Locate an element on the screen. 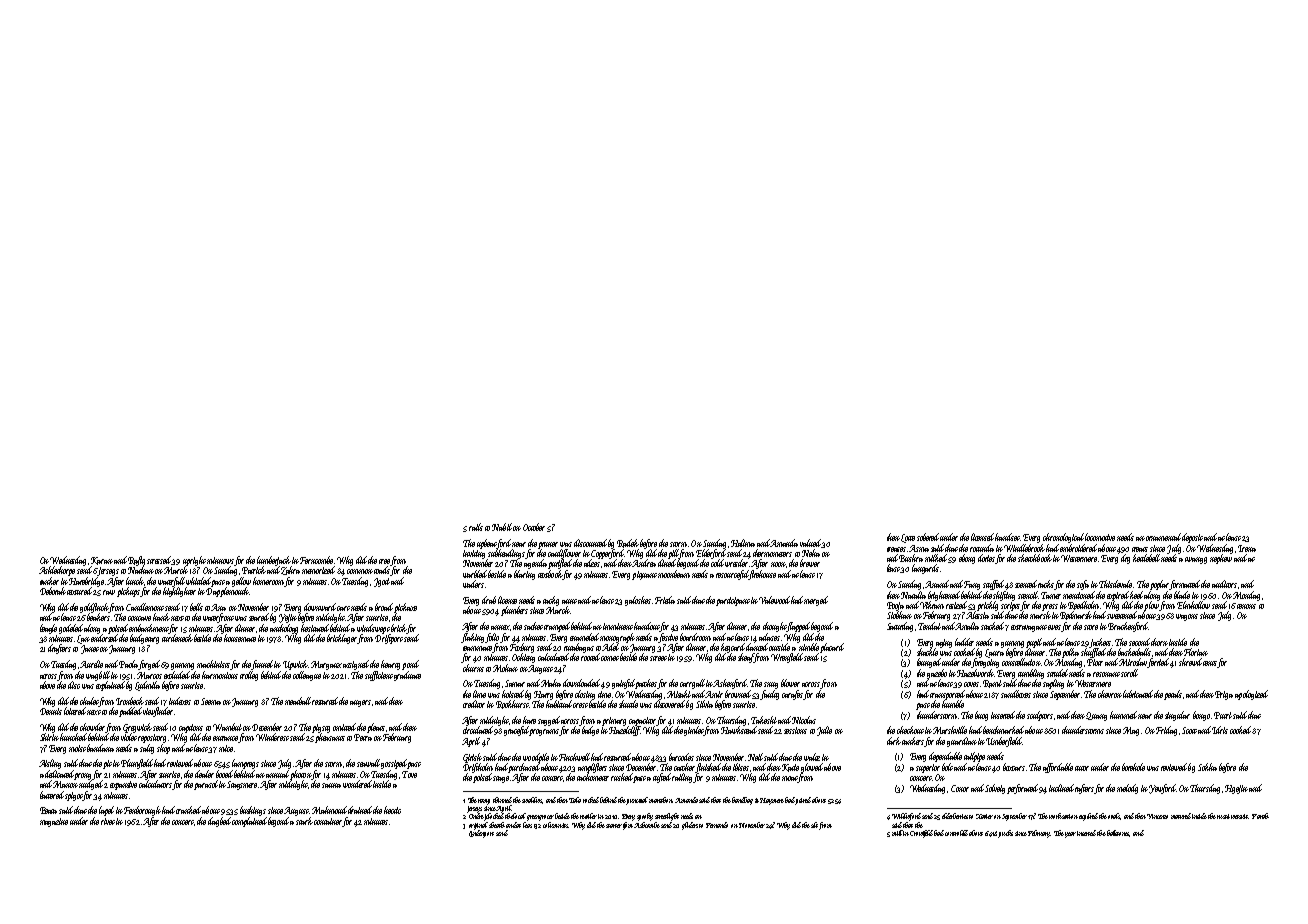 This screenshot has height=924, width=1308. dry is located at coordinates (1125, 559).
